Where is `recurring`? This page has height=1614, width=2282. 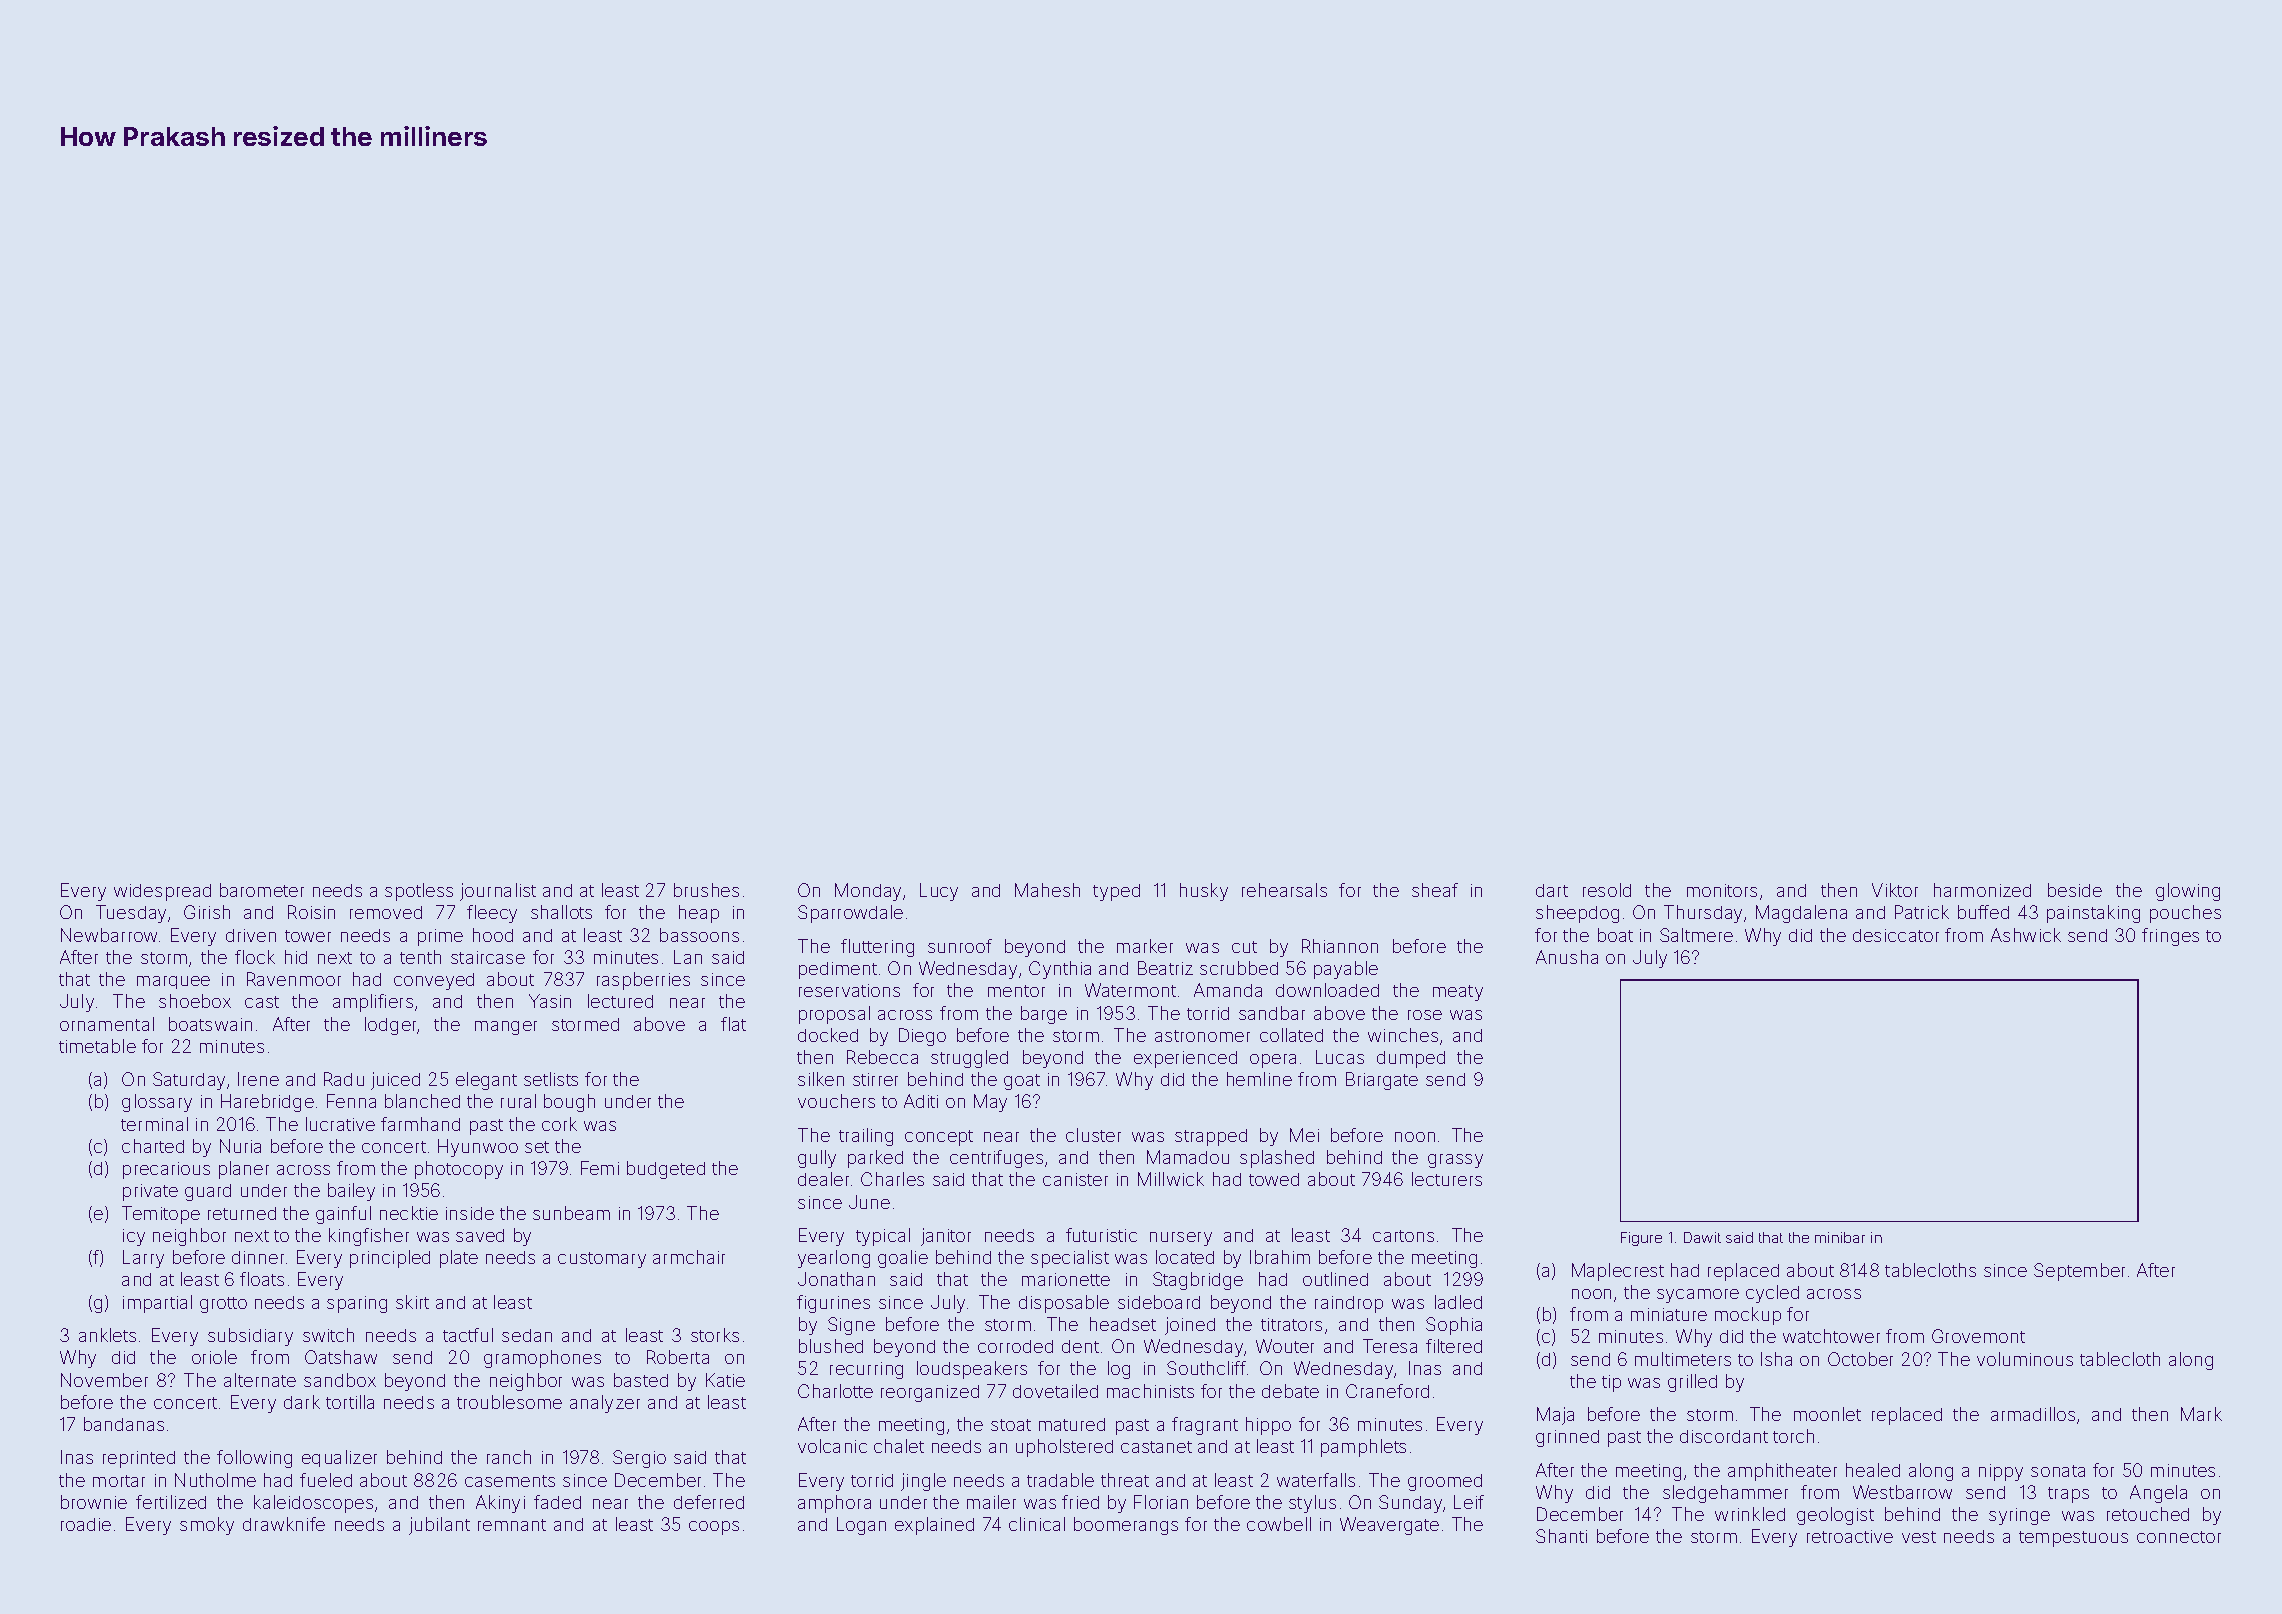
recurring is located at coordinates (866, 1370).
